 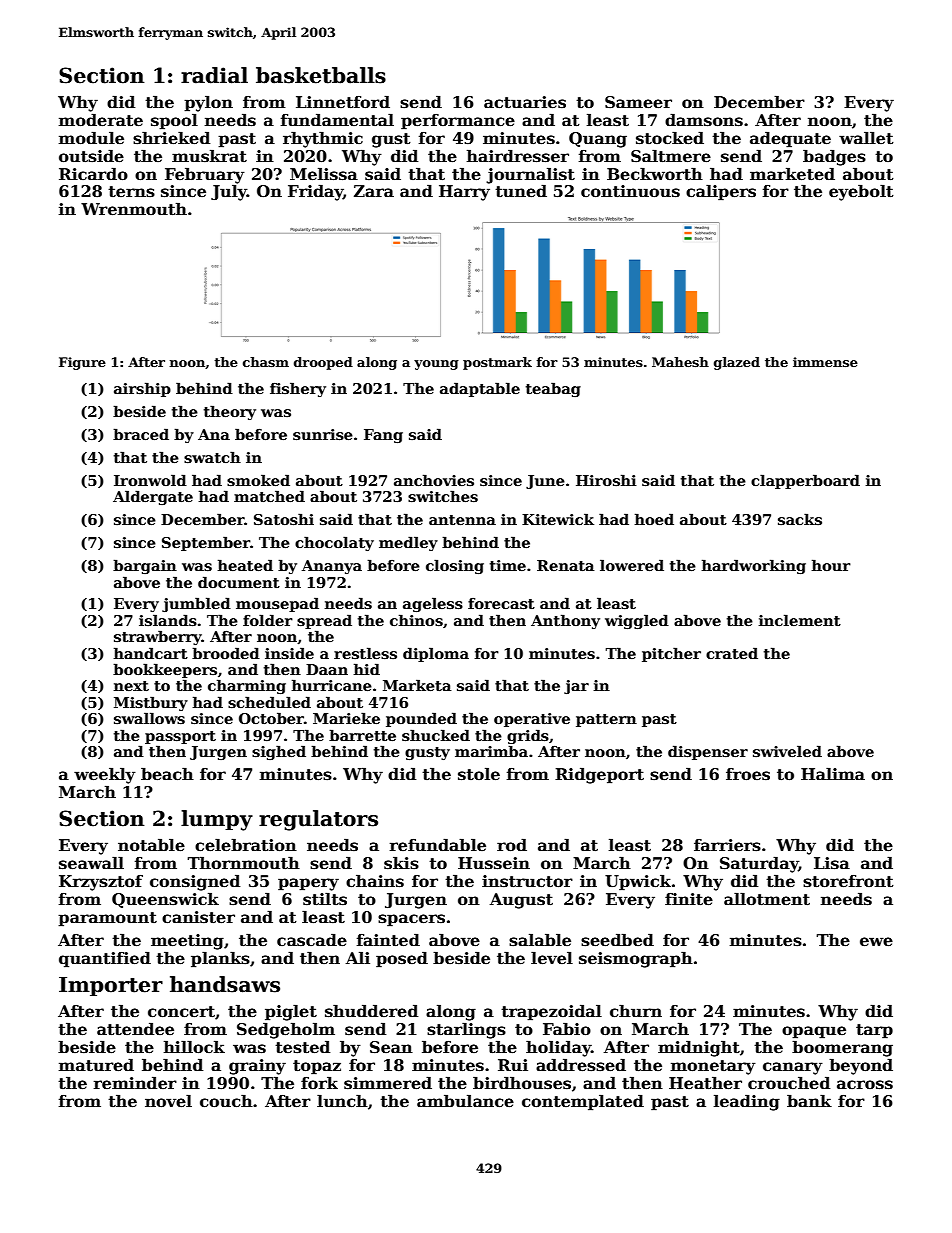 What do you see at coordinates (101, 120) in the page?
I see `moderate` at bounding box center [101, 120].
